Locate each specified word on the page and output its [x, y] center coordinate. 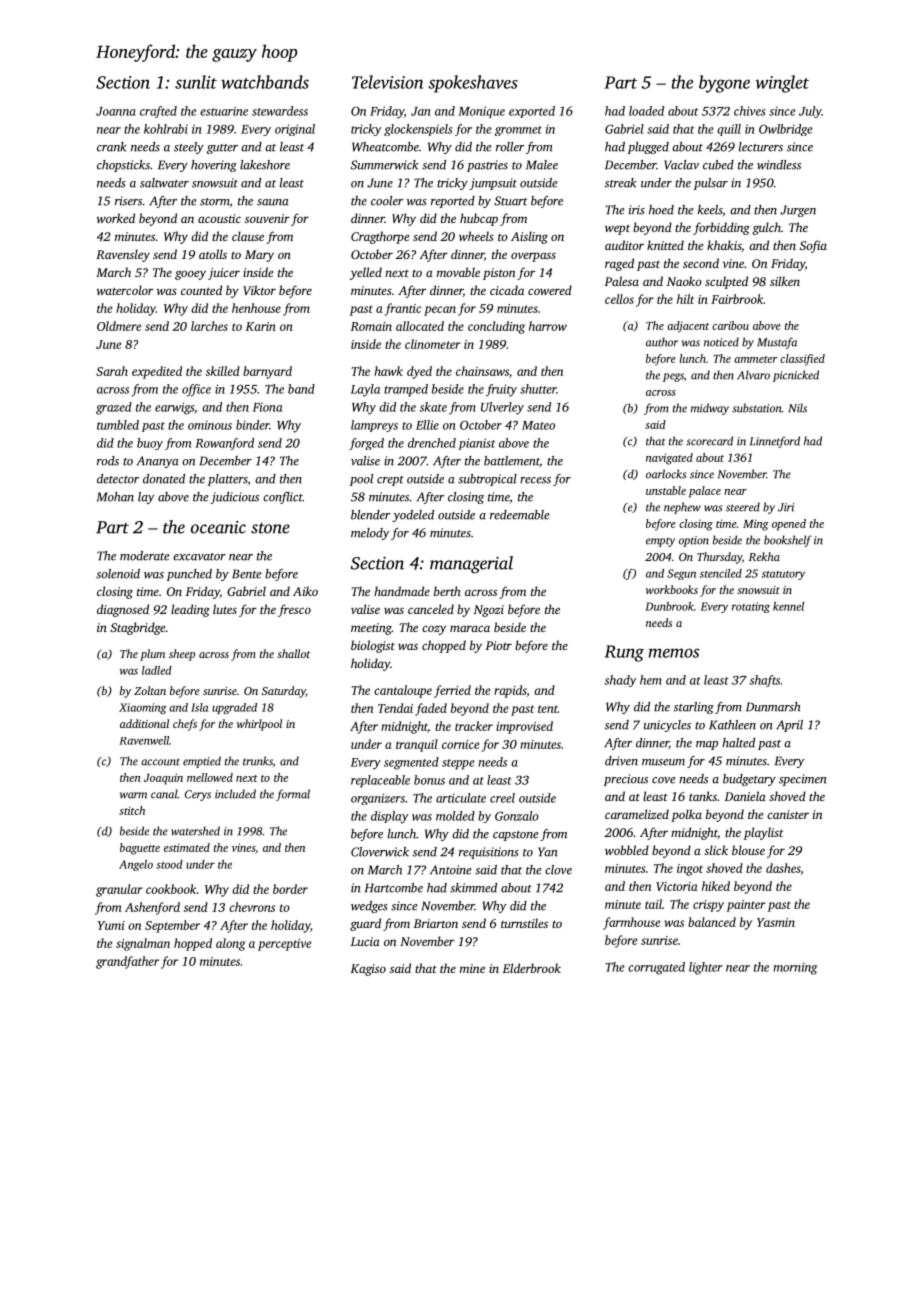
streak [621, 183]
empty [660, 542]
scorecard [709, 441]
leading [190, 610]
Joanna [116, 111]
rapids [510, 691]
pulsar [711, 184]
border [290, 889]
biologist [373, 646]
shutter [538, 389]
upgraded [234, 708]
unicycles [667, 726]
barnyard [267, 372]
